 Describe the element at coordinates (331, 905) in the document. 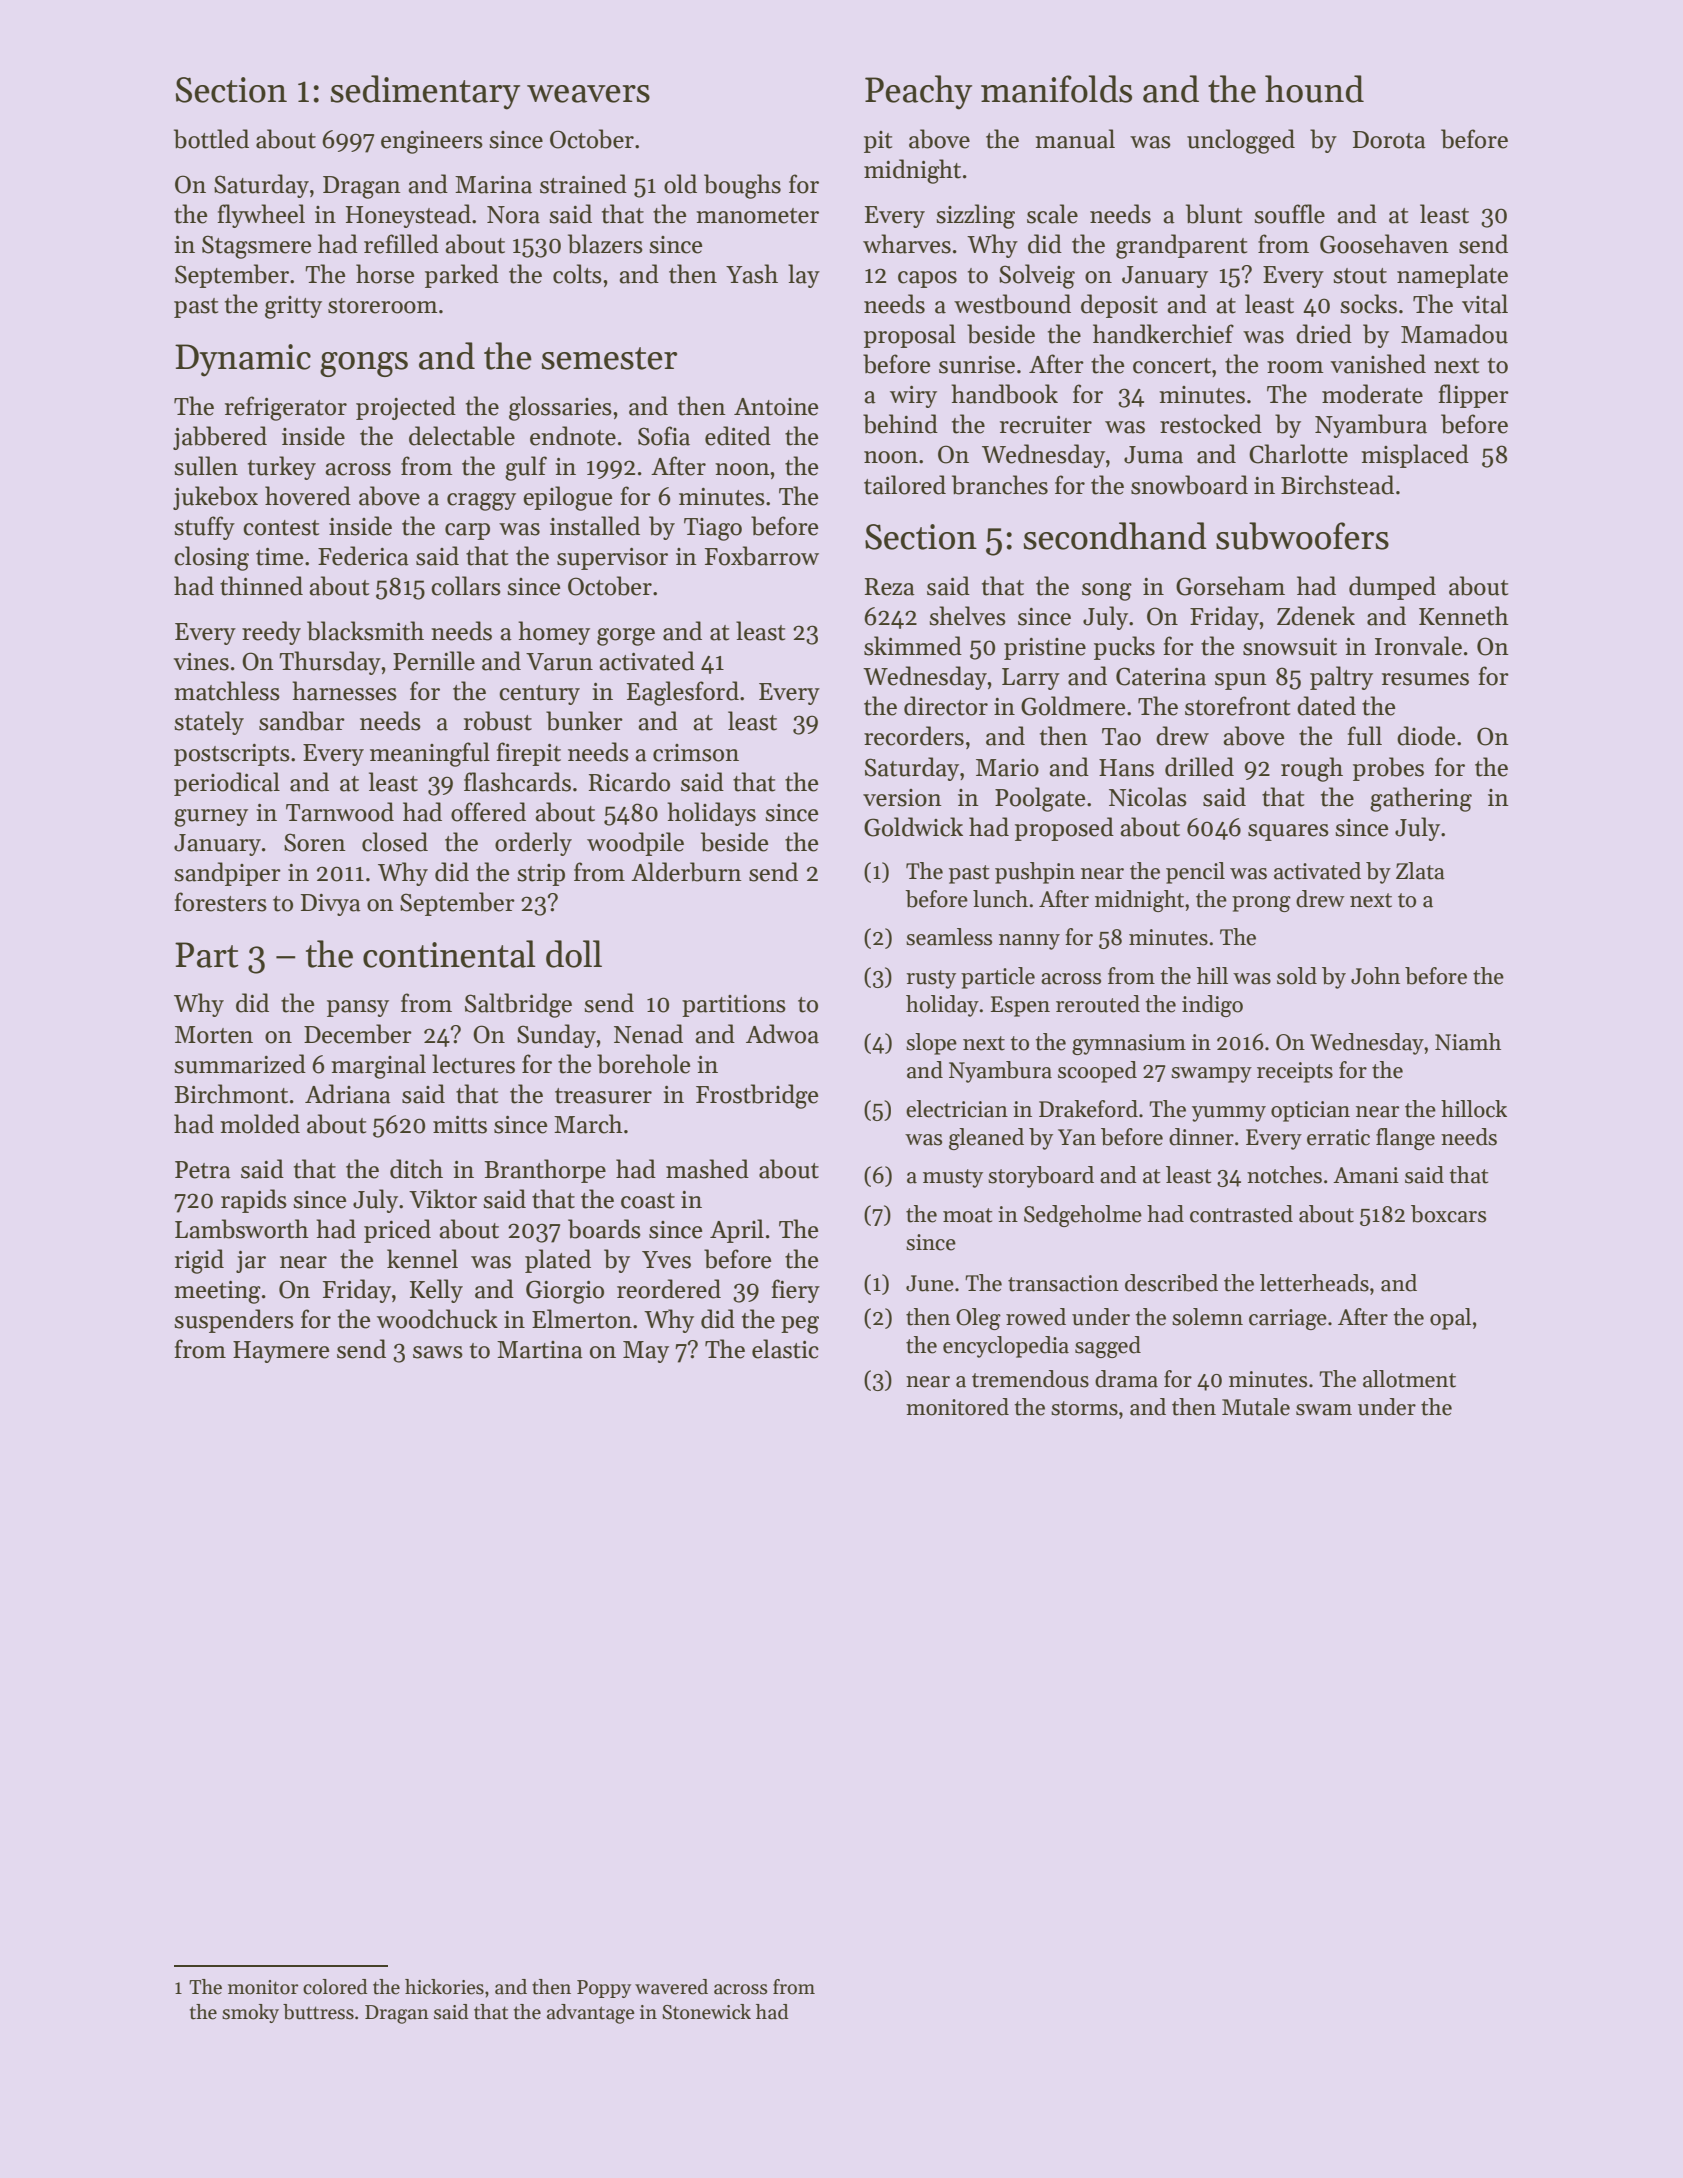

I see `Divya` at that location.
